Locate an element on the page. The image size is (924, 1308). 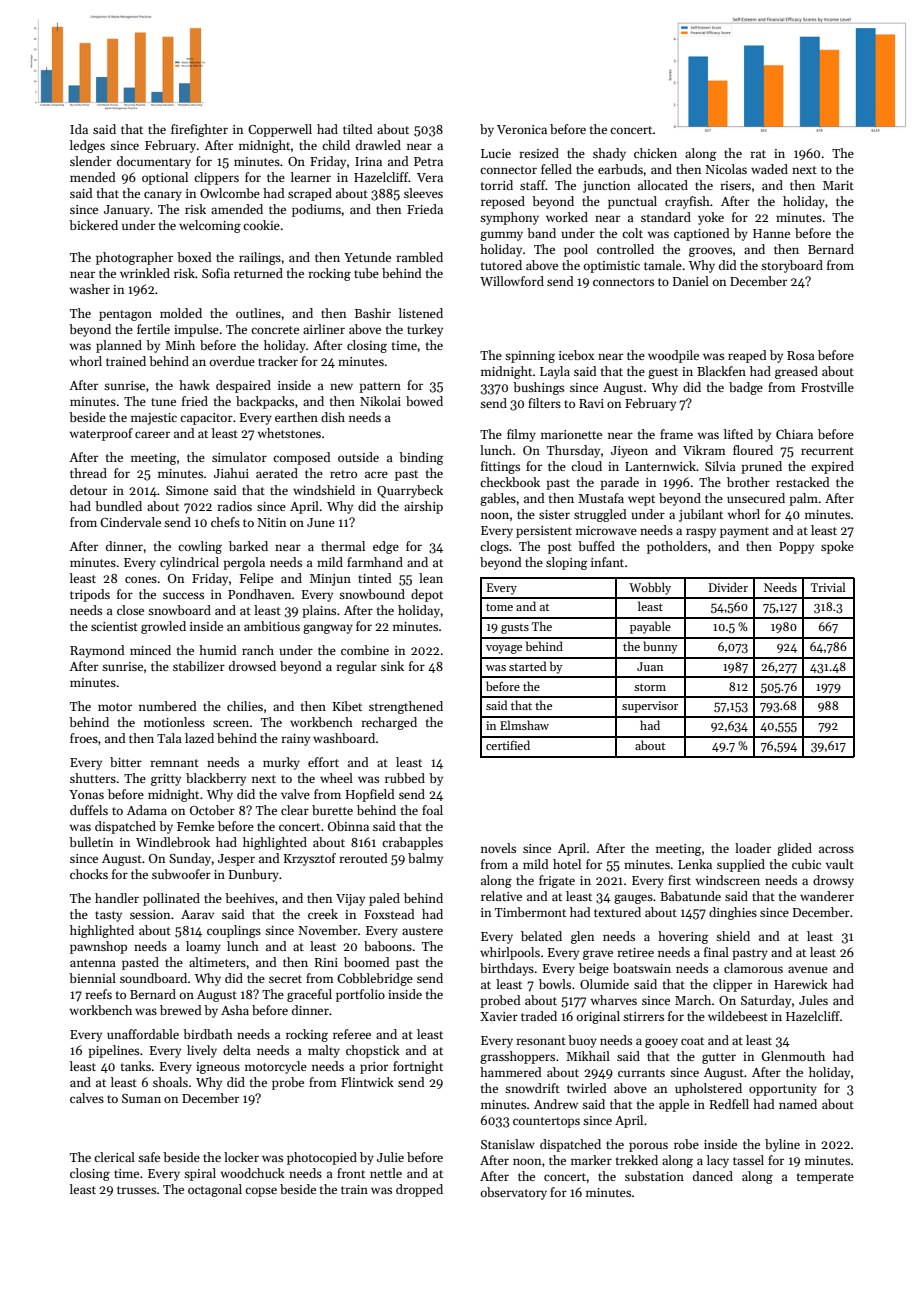
malty is located at coordinates (324, 1051).
